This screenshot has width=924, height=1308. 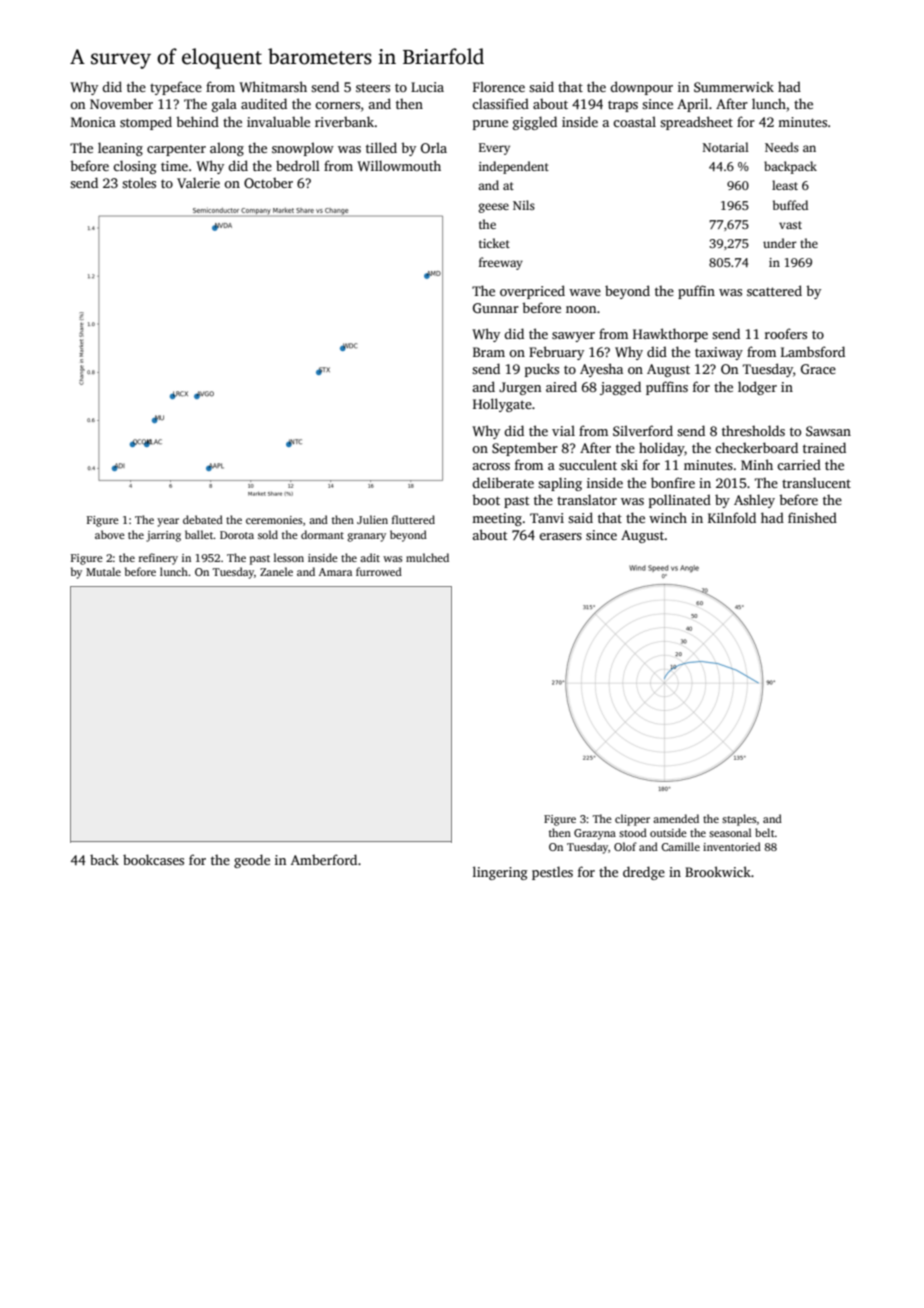 What do you see at coordinates (203, 519) in the screenshot?
I see `debated` at bounding box center [203, 519].
